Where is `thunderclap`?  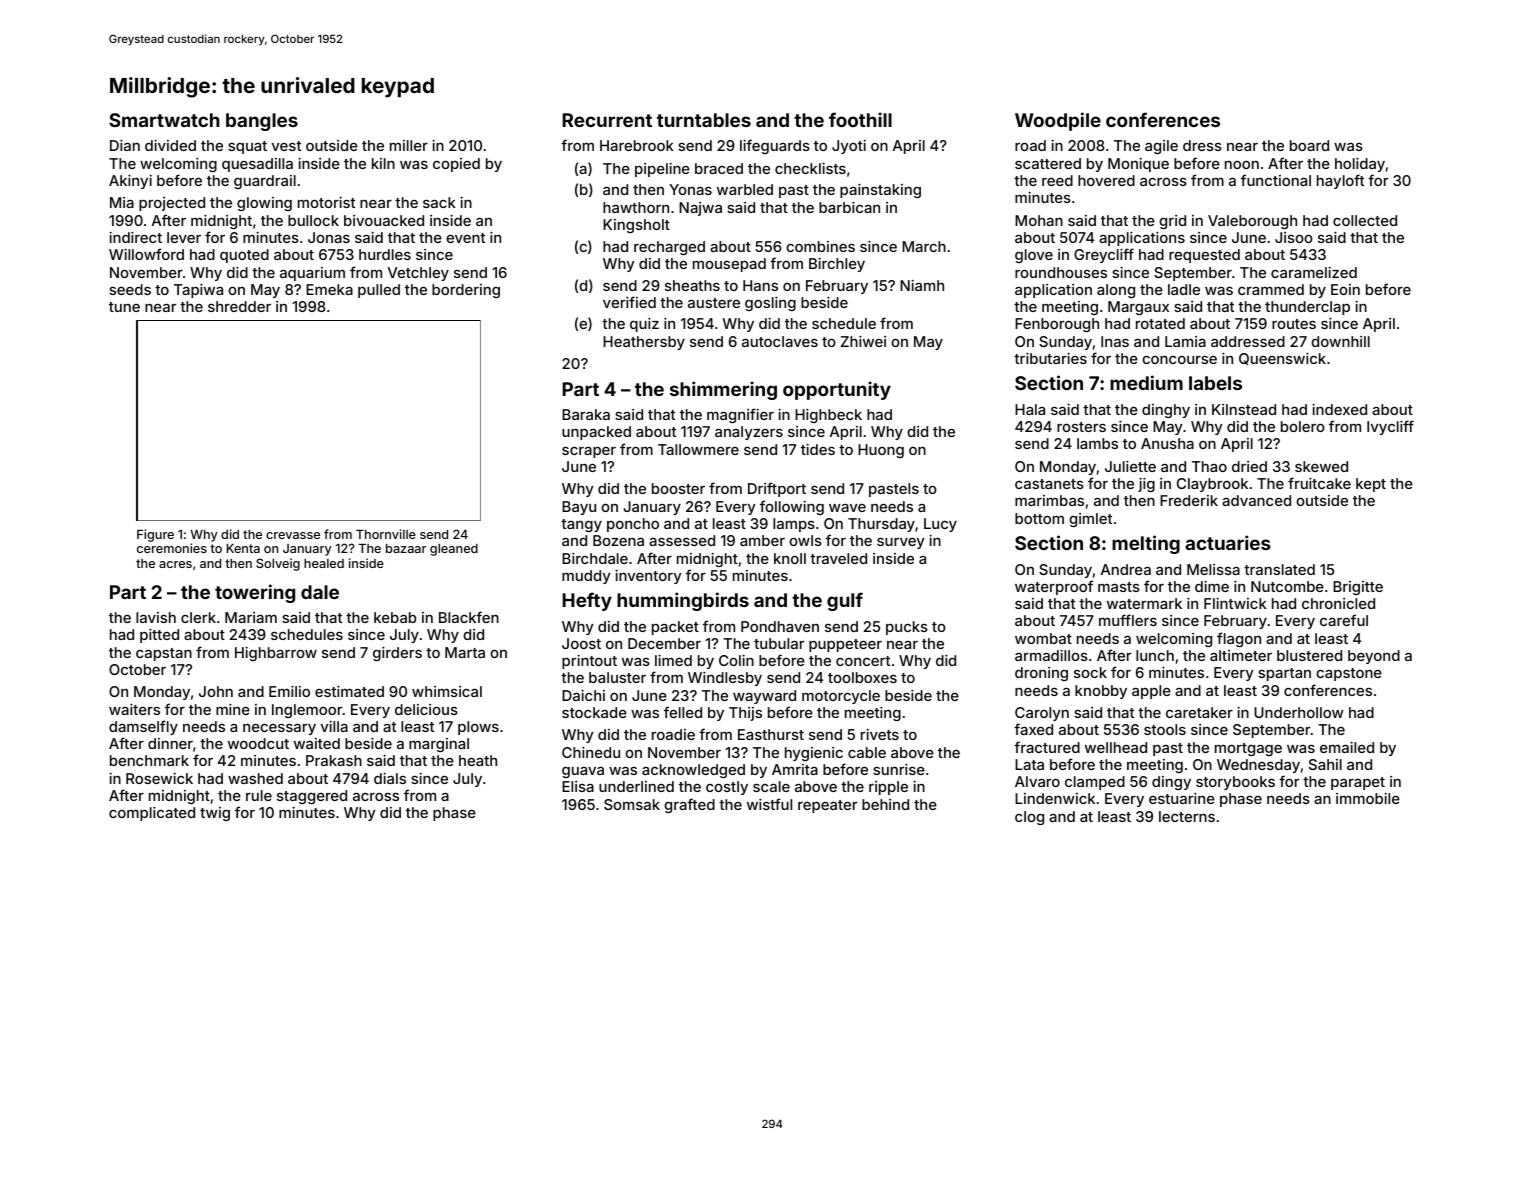 thunderclap is located at coordinates (1307, 308).
